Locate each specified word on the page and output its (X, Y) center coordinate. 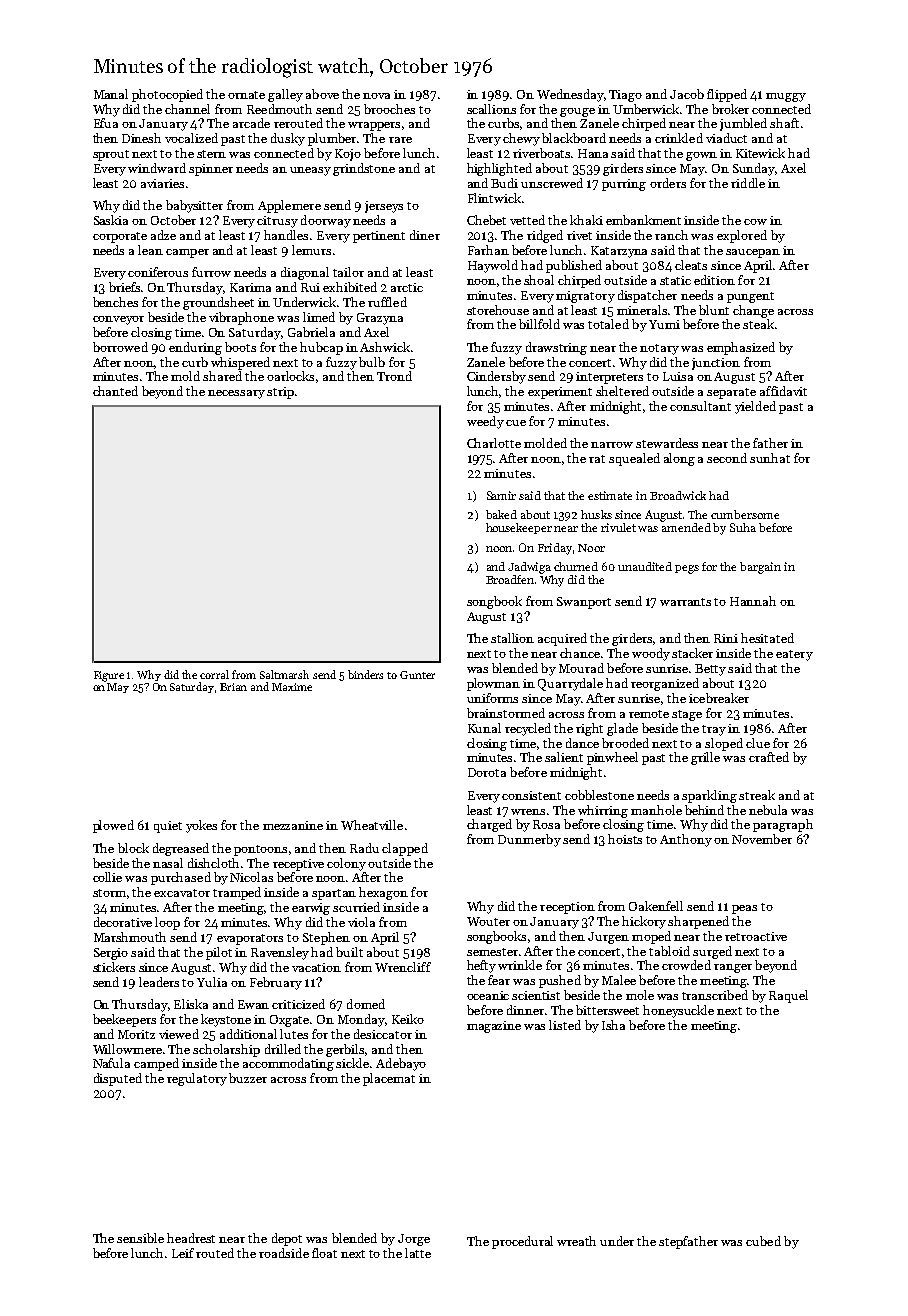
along (679, 459)
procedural (522, 1242)
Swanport (584, 603)
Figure (109, 676)
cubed (763, 1241)
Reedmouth (279, 109)
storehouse (498, 310)
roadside (284, 1253)
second (727, 458)
